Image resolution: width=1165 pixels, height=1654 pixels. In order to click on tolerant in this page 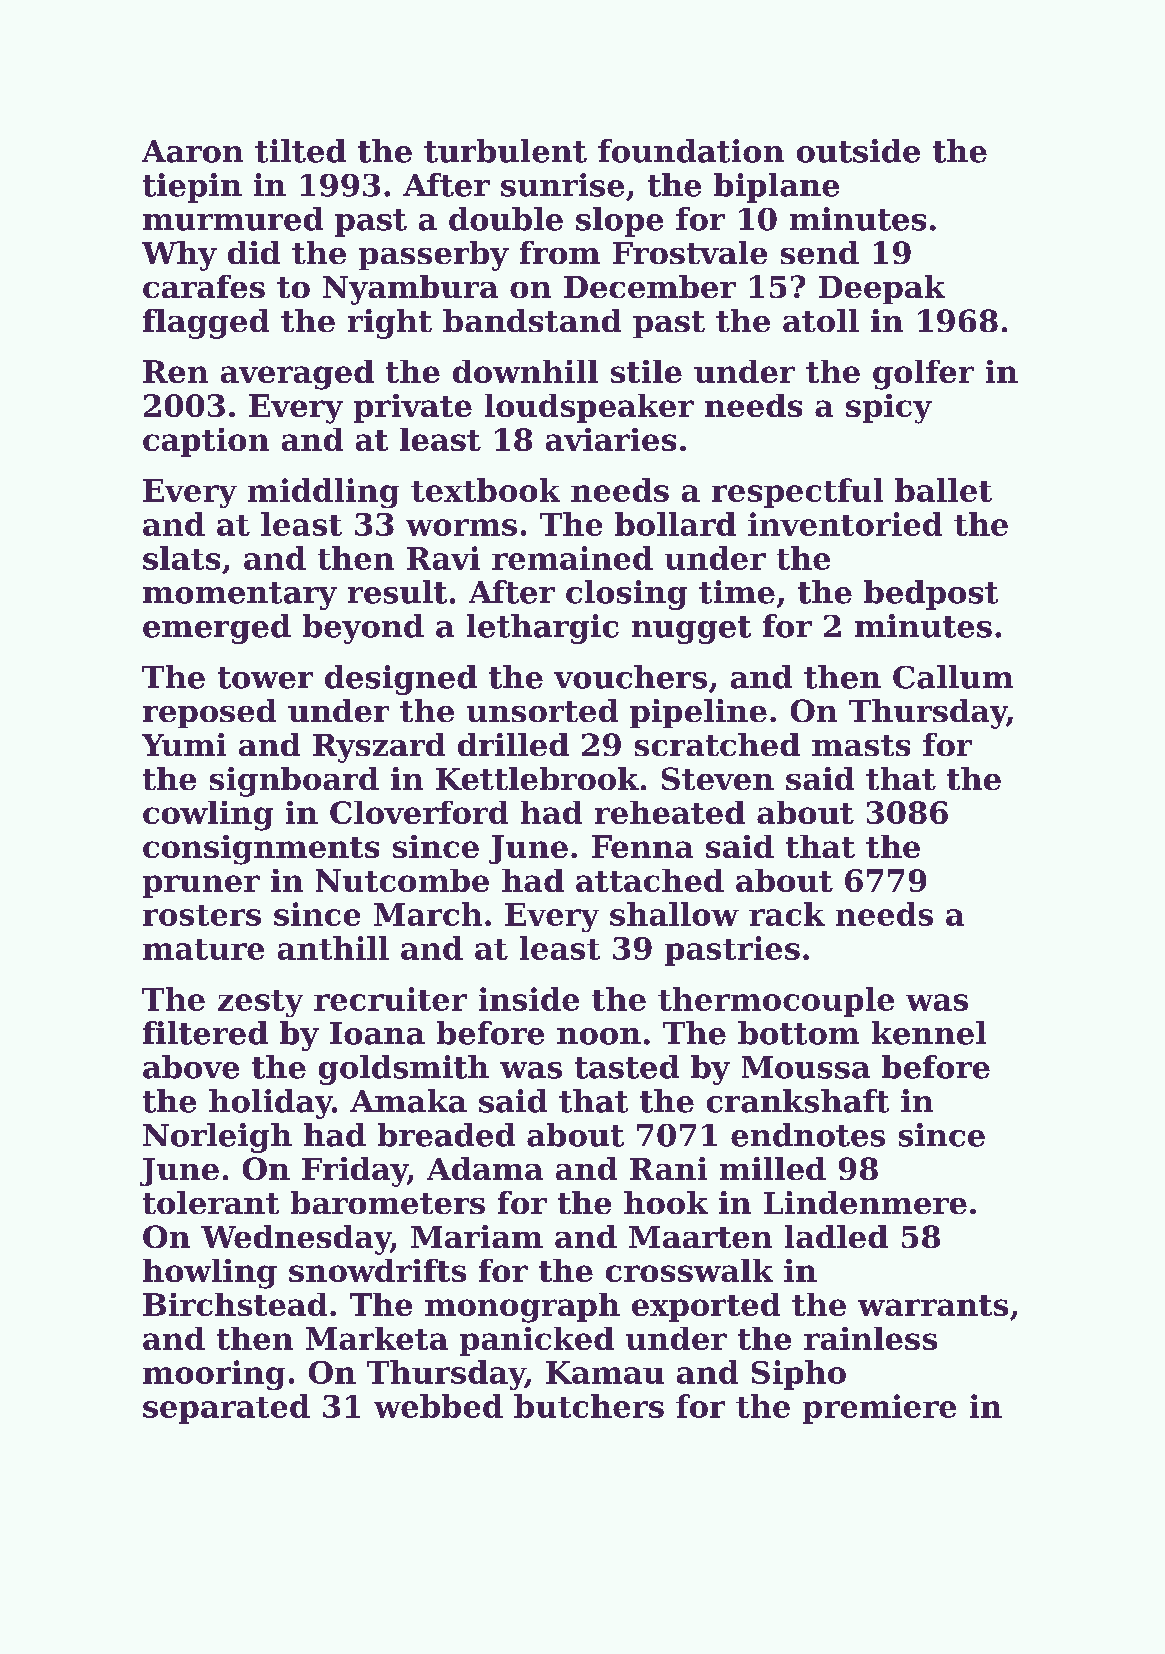, I will do `click(211, 1202)`.
